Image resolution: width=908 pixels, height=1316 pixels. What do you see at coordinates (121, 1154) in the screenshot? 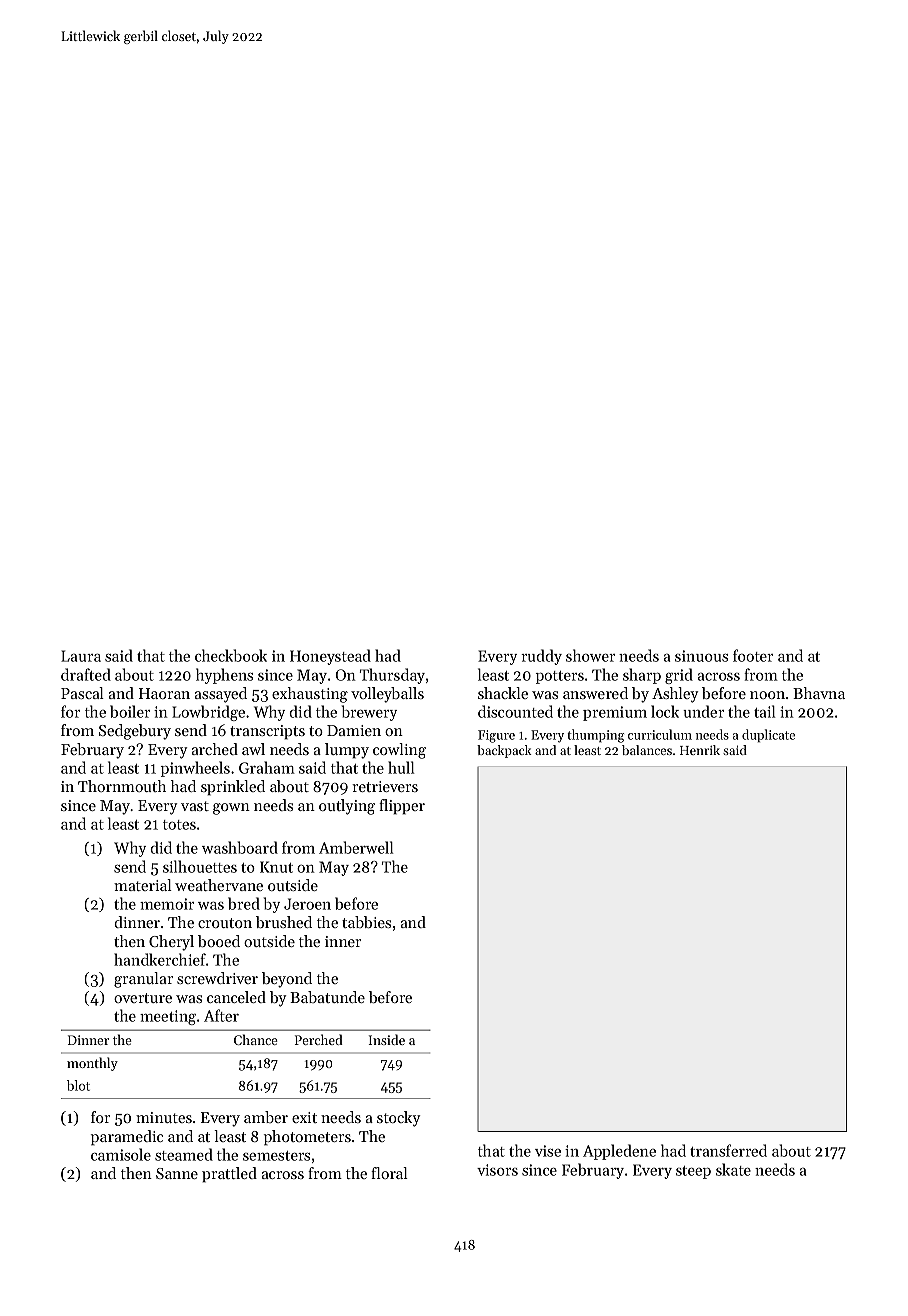
I see `camisole` at bounding box center [121, 1154].
